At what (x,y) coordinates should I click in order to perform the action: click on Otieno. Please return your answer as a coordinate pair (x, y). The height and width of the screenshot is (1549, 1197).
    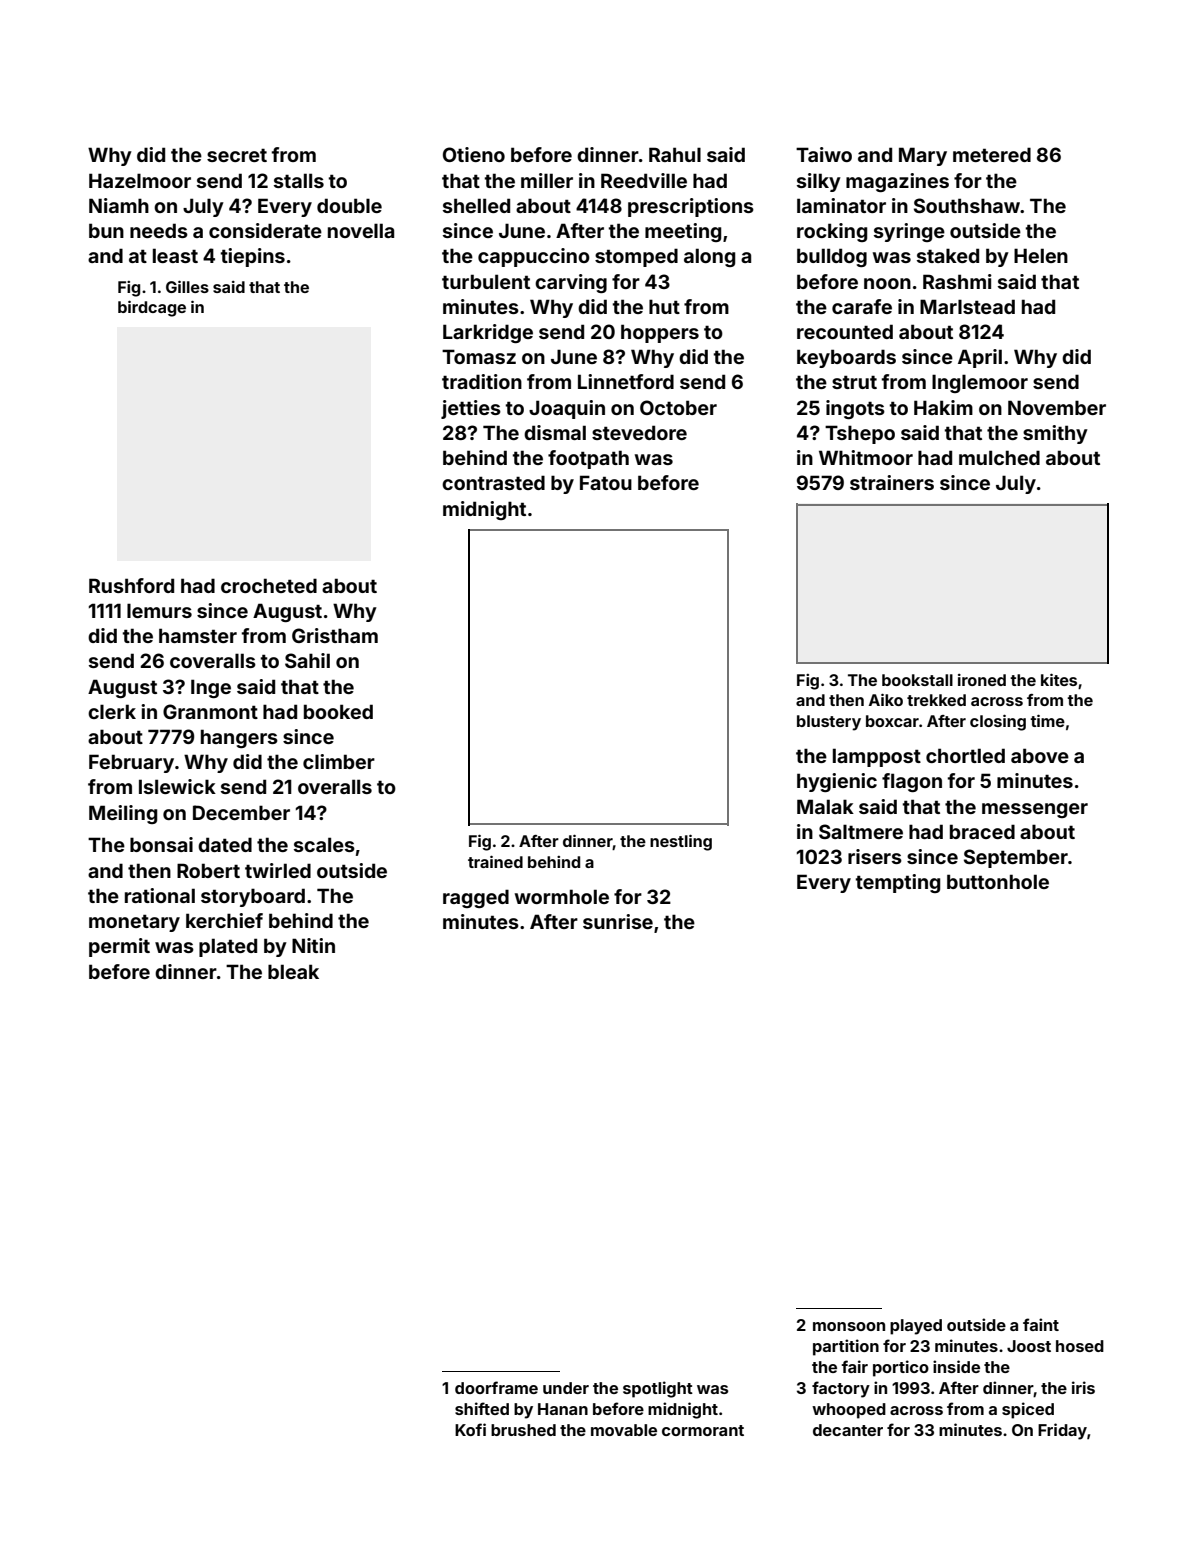
    Looking at the image, I should click on (474, 154).
